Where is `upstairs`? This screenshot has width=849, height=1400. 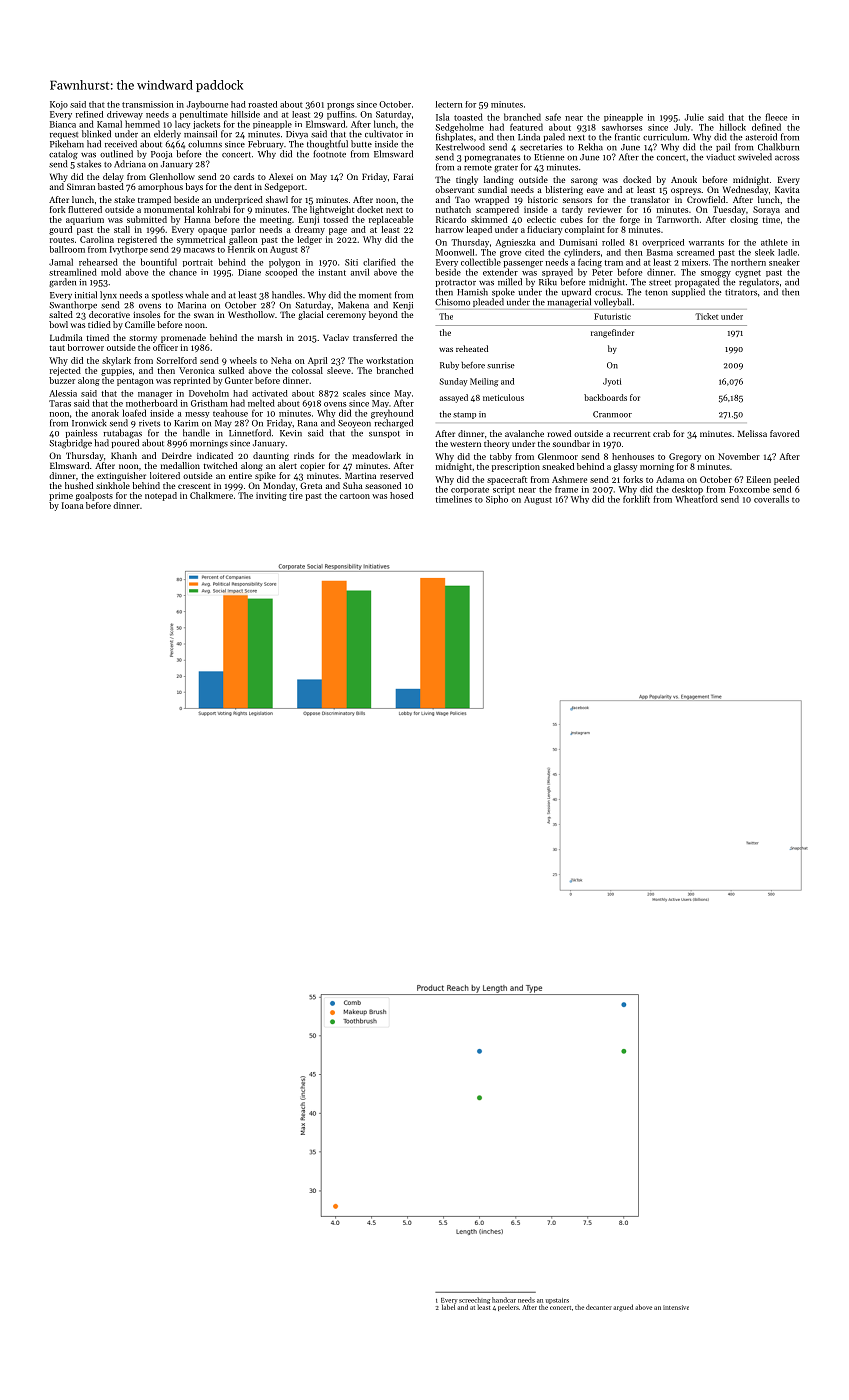 upstairs is located at coordinates (557, 1301).
